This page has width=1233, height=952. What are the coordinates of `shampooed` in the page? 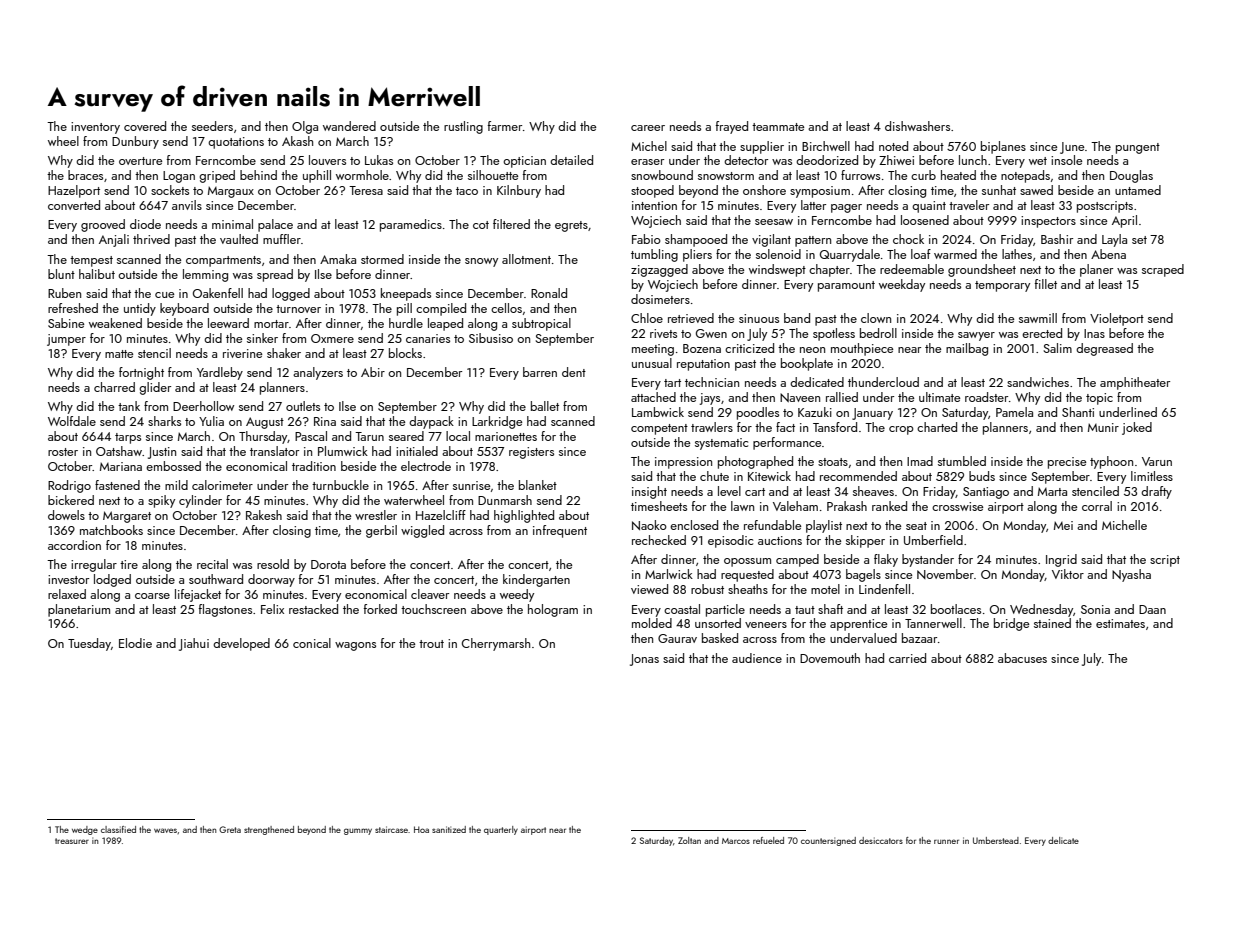 It's located at (696, 240).
